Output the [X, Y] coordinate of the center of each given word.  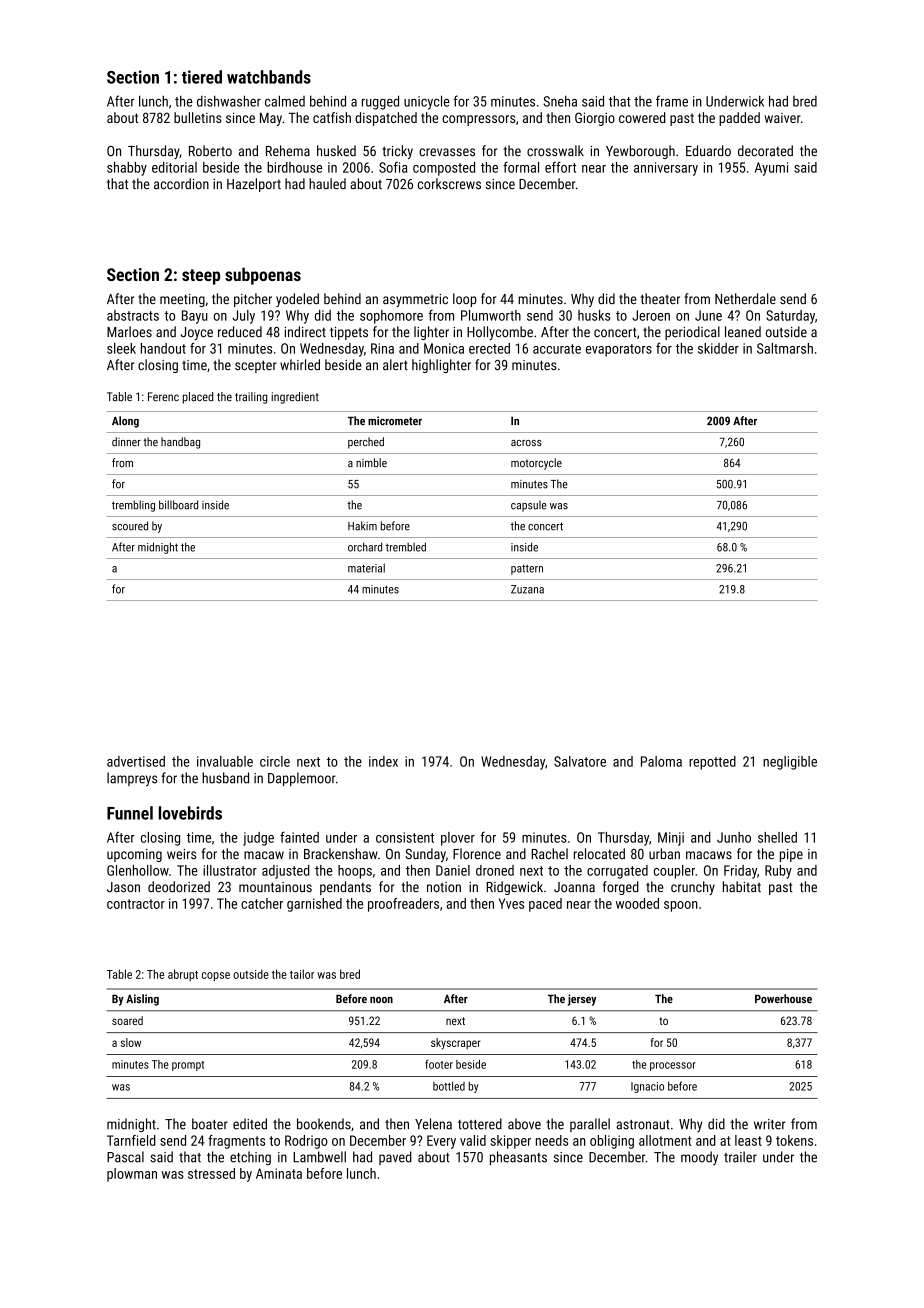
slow [131, 1042]
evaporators [619, 350]
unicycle [427, 102]
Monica [444, 348]
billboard [178, 505]
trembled [406, 547]
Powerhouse [783, 998]
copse [216, 976]
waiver [782, 118]
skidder [718, 348]
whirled [300, 364]
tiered [202, 77]
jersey [582, 1000]
